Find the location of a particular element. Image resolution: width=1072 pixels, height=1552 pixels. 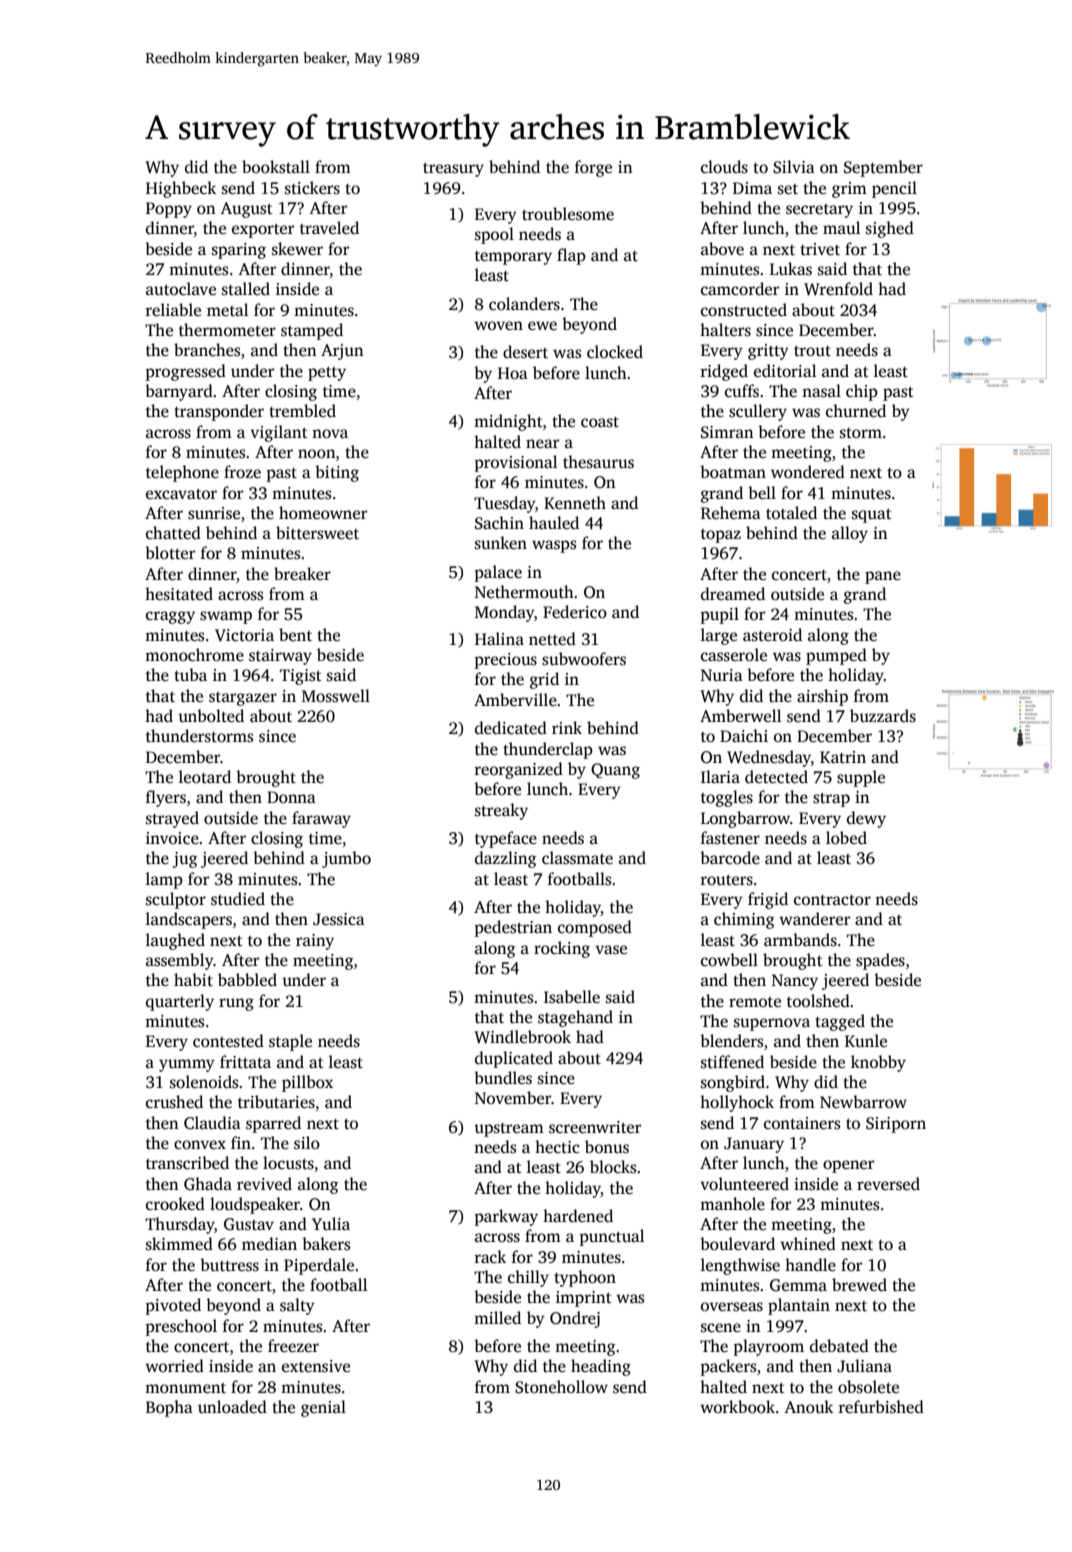

airship is located at coordinates (822, 697).
